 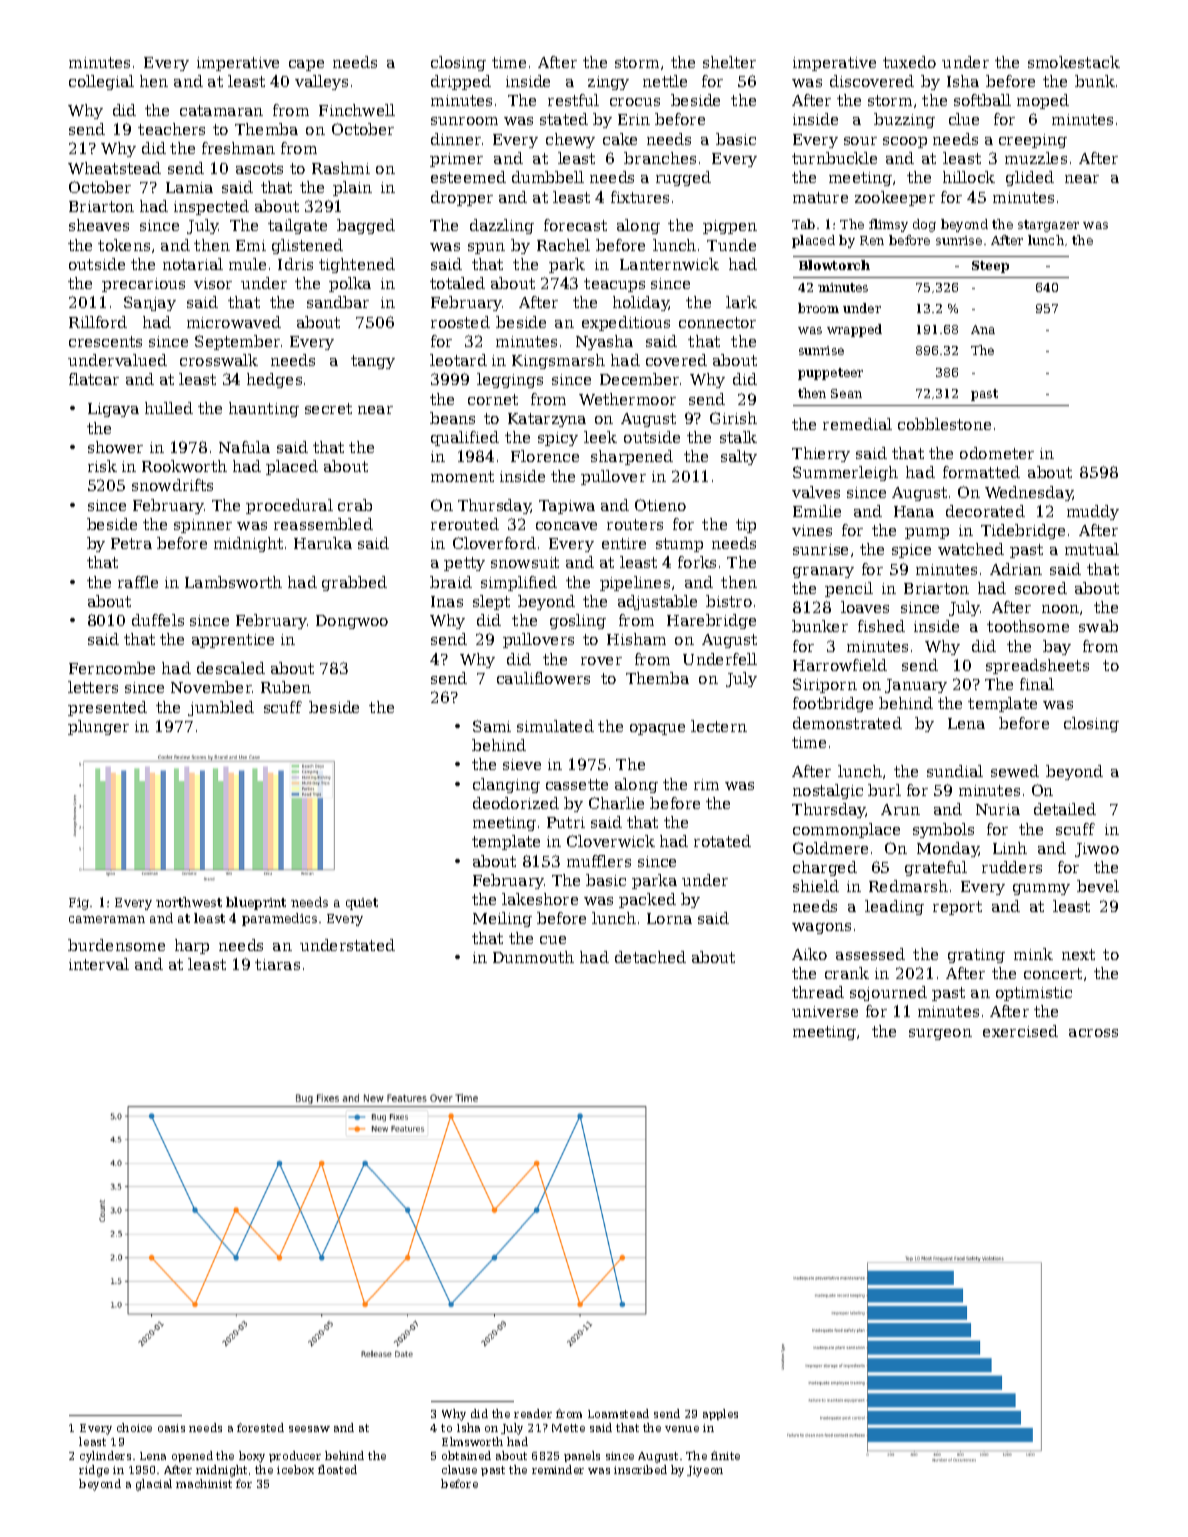 What do you see at coordinates (705, 1471) in the document?
I see `Jiyeon` at bounding box center [705, 1471].
